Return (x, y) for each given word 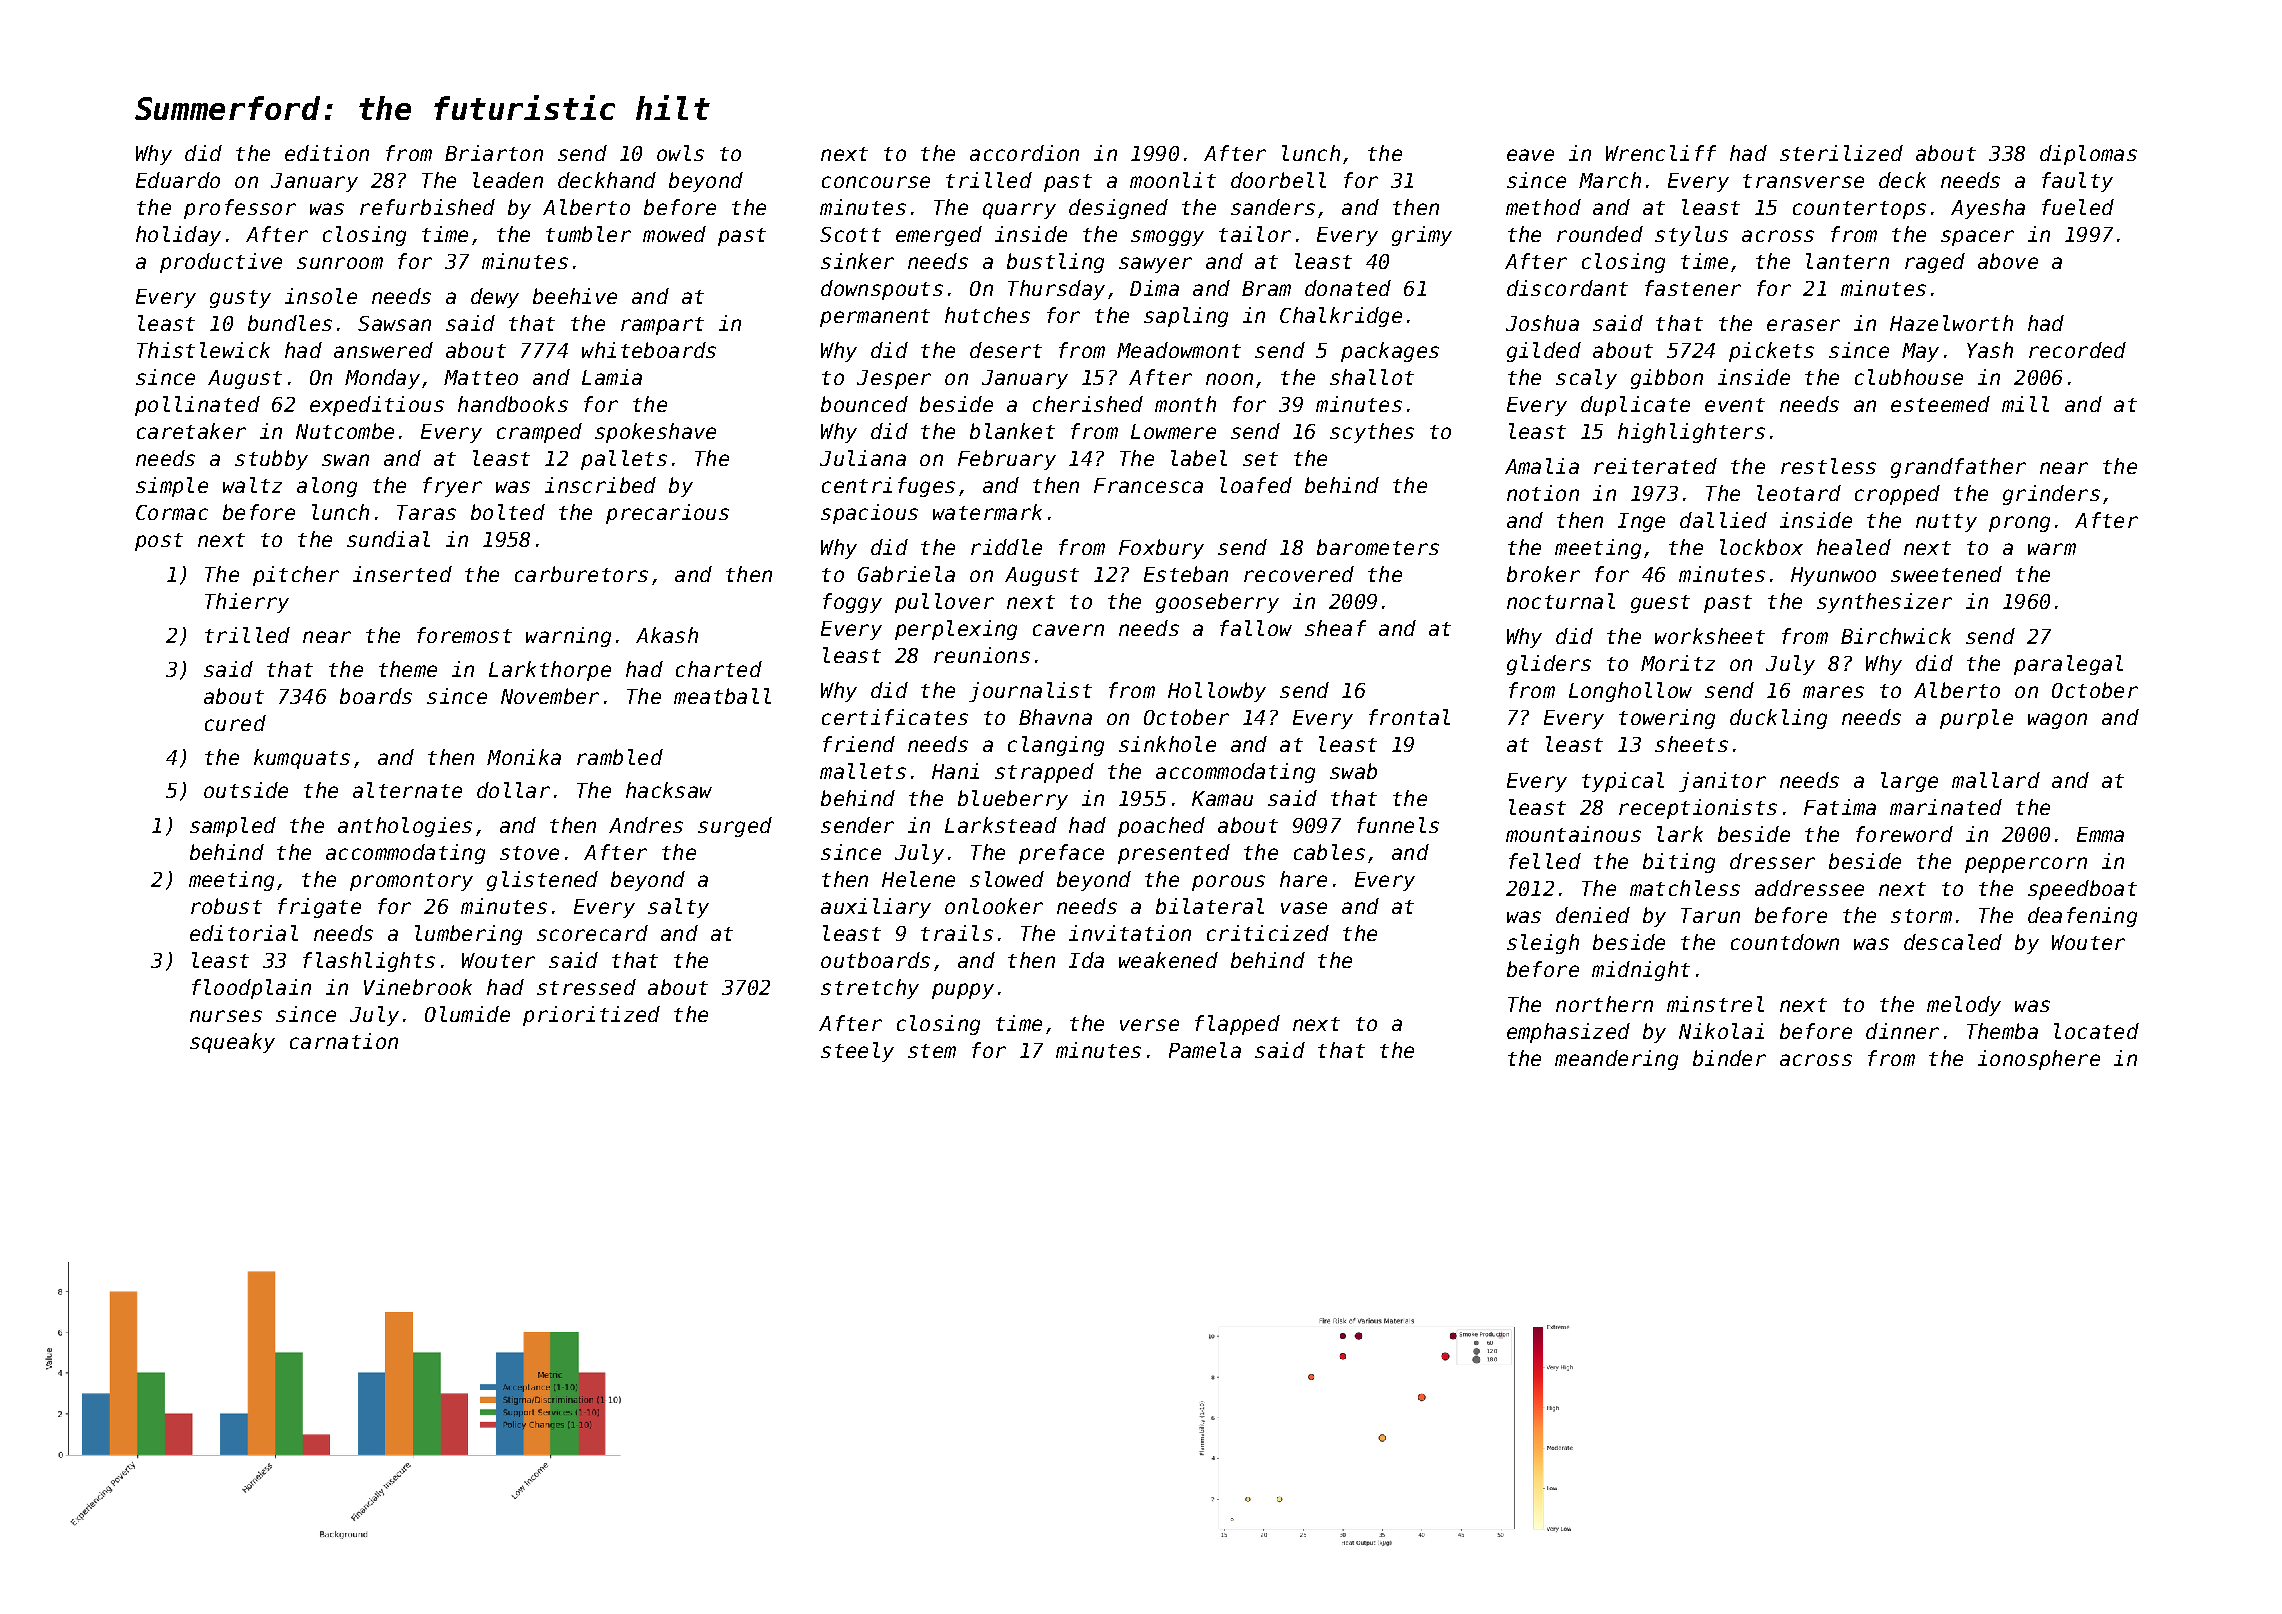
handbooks (513, 404)
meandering (1616, 1060)
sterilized (1841, 153)
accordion (1024, 153)
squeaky (232, 1043)
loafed (1256, 485)
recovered (1299, 574)
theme (408, 669)
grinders (2051, 495)
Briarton (494, 153)
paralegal (2068, 665)
